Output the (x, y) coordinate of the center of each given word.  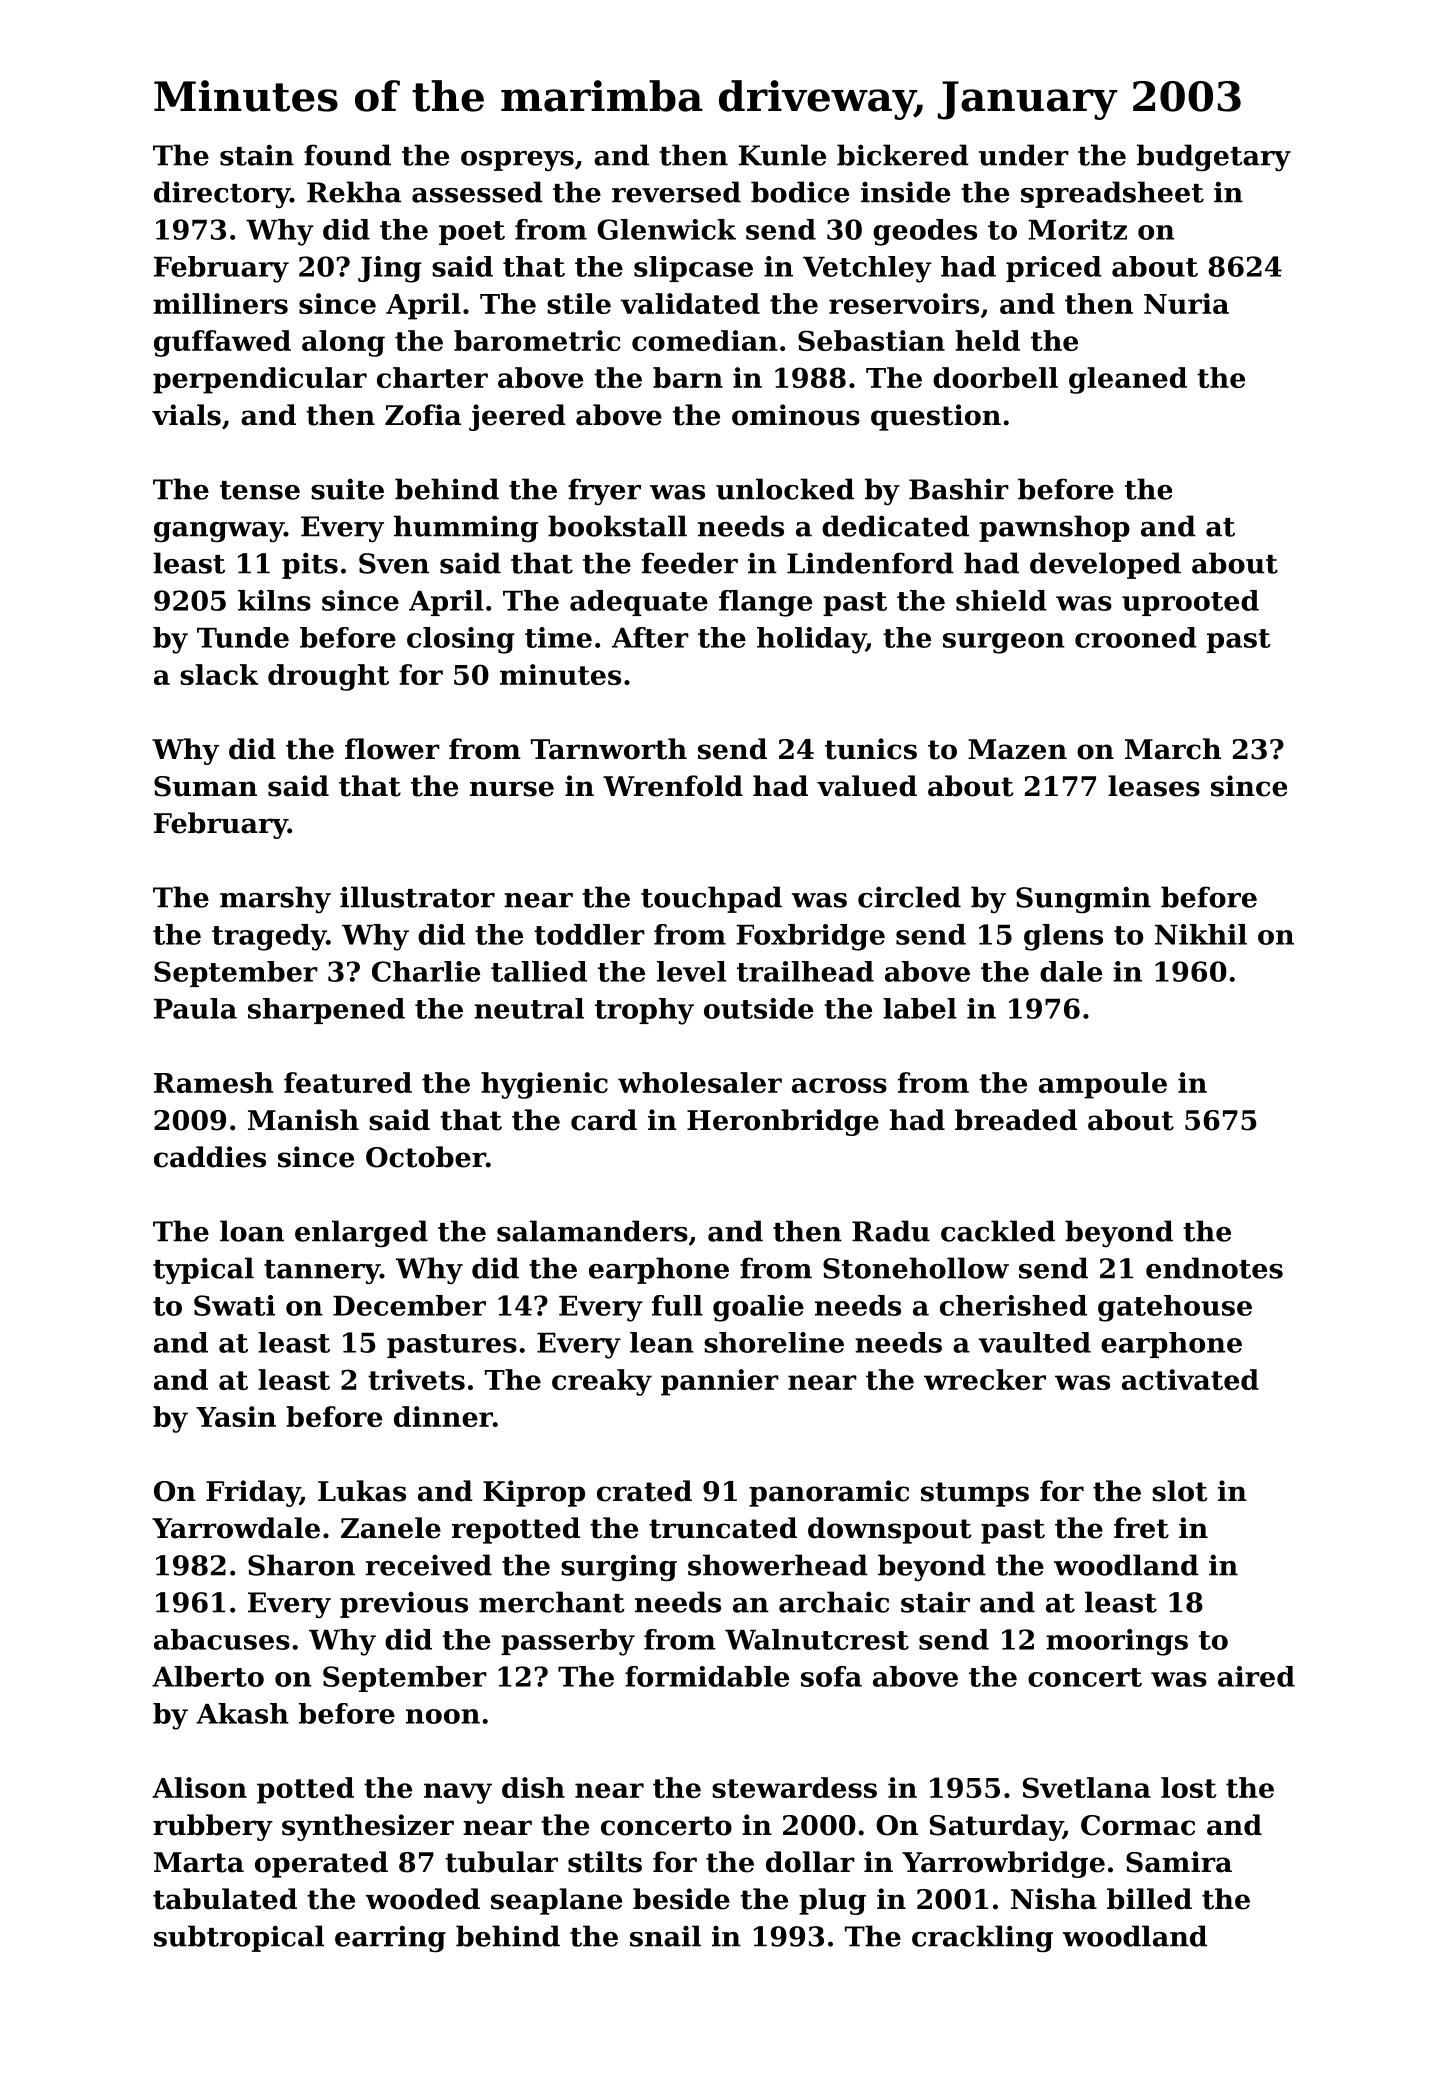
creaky (602, 1382)
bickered (903, 155)
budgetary (1214, 157)
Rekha (354, 192)
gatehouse (1175, 1308)
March (1173, 749)
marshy (275, 899)
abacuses (222, 1639)
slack (219, 674)
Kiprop (534, 1493)
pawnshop (1054, 528)
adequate (639, 603)
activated (1190, 1379)
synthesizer (368, 1827)
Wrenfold (673, 786)
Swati (234, 1305)
